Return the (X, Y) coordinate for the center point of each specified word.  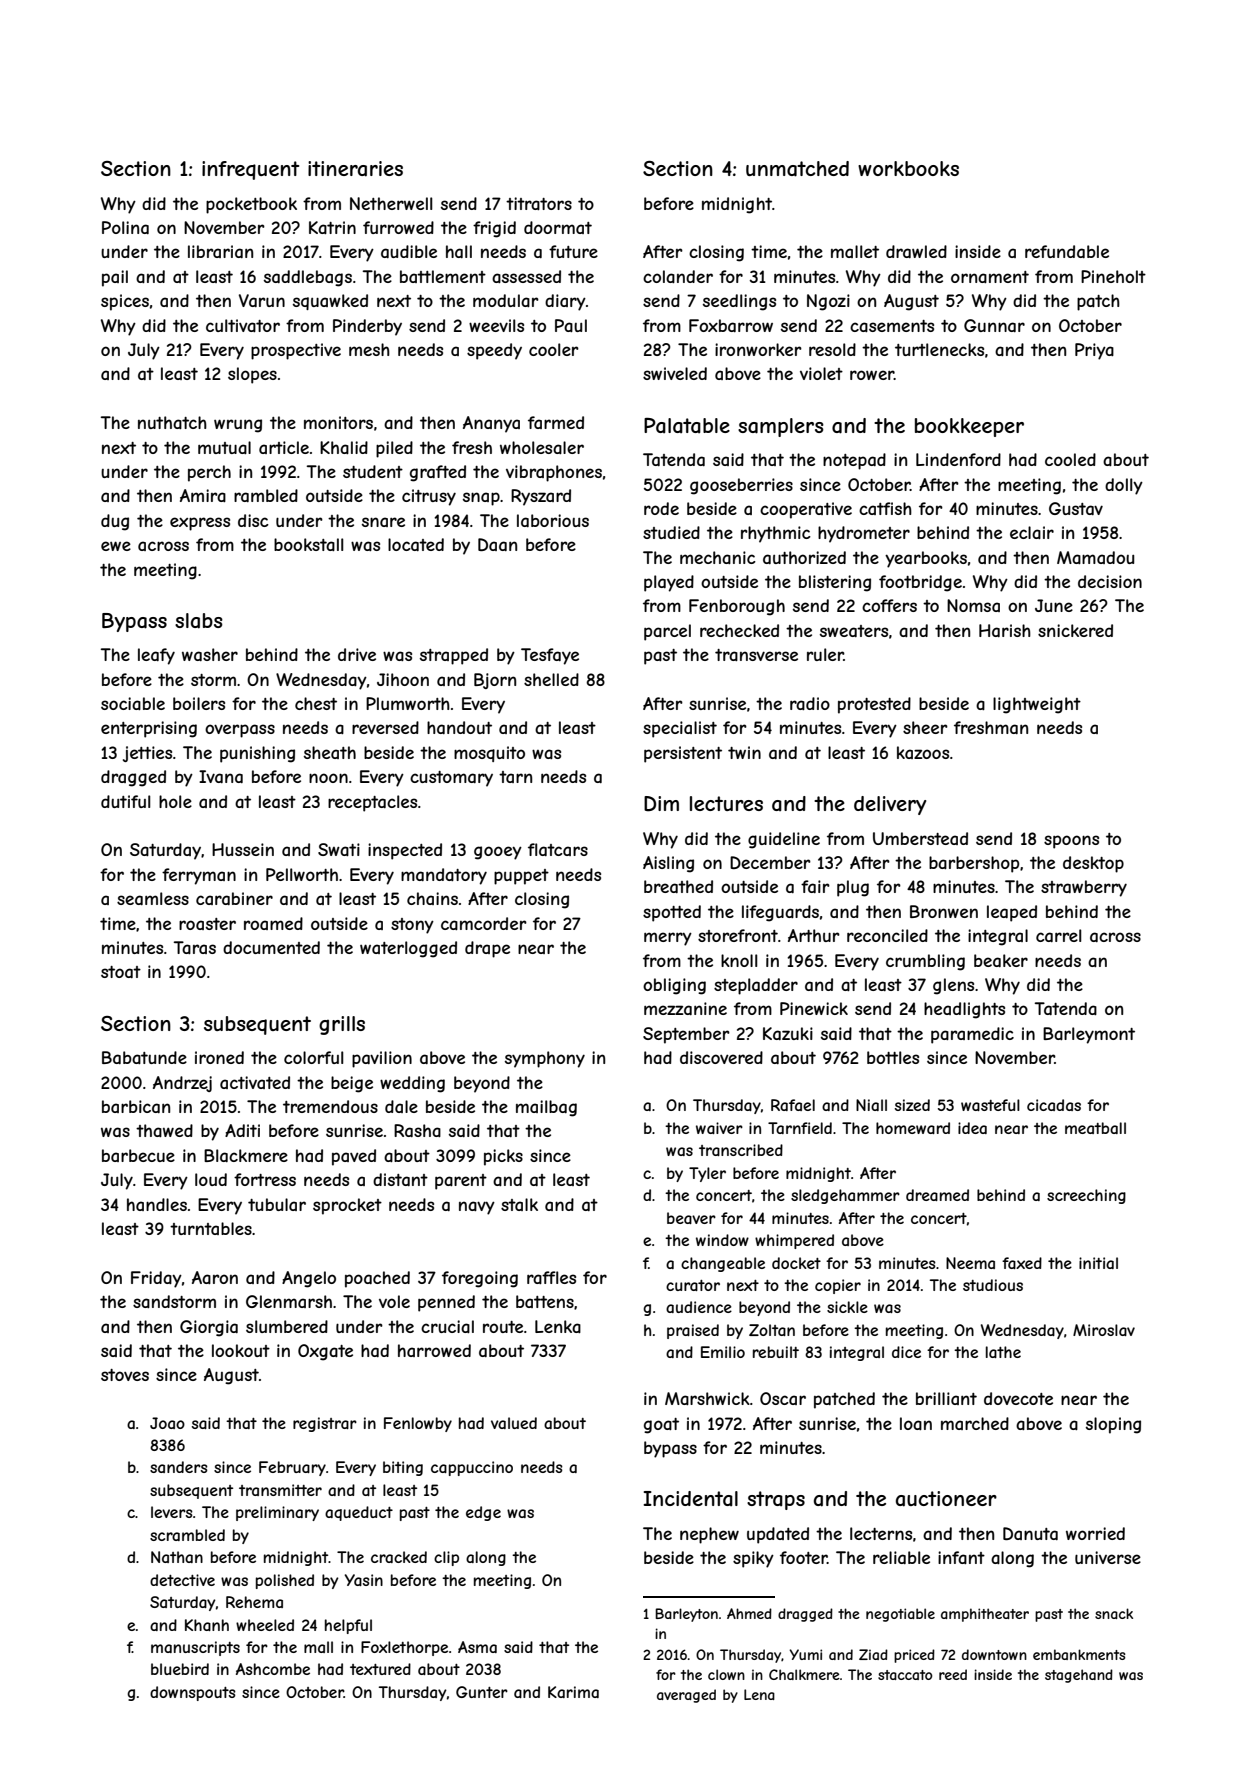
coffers (889, 605)
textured (380, 1669)
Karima (573, 1692)
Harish (1005, 630)
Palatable (687, 425)
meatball (1095, 1128)
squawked (330, 302)
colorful (313, 1057)
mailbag (546, 1108)
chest (316, 703)
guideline (784, 840)
